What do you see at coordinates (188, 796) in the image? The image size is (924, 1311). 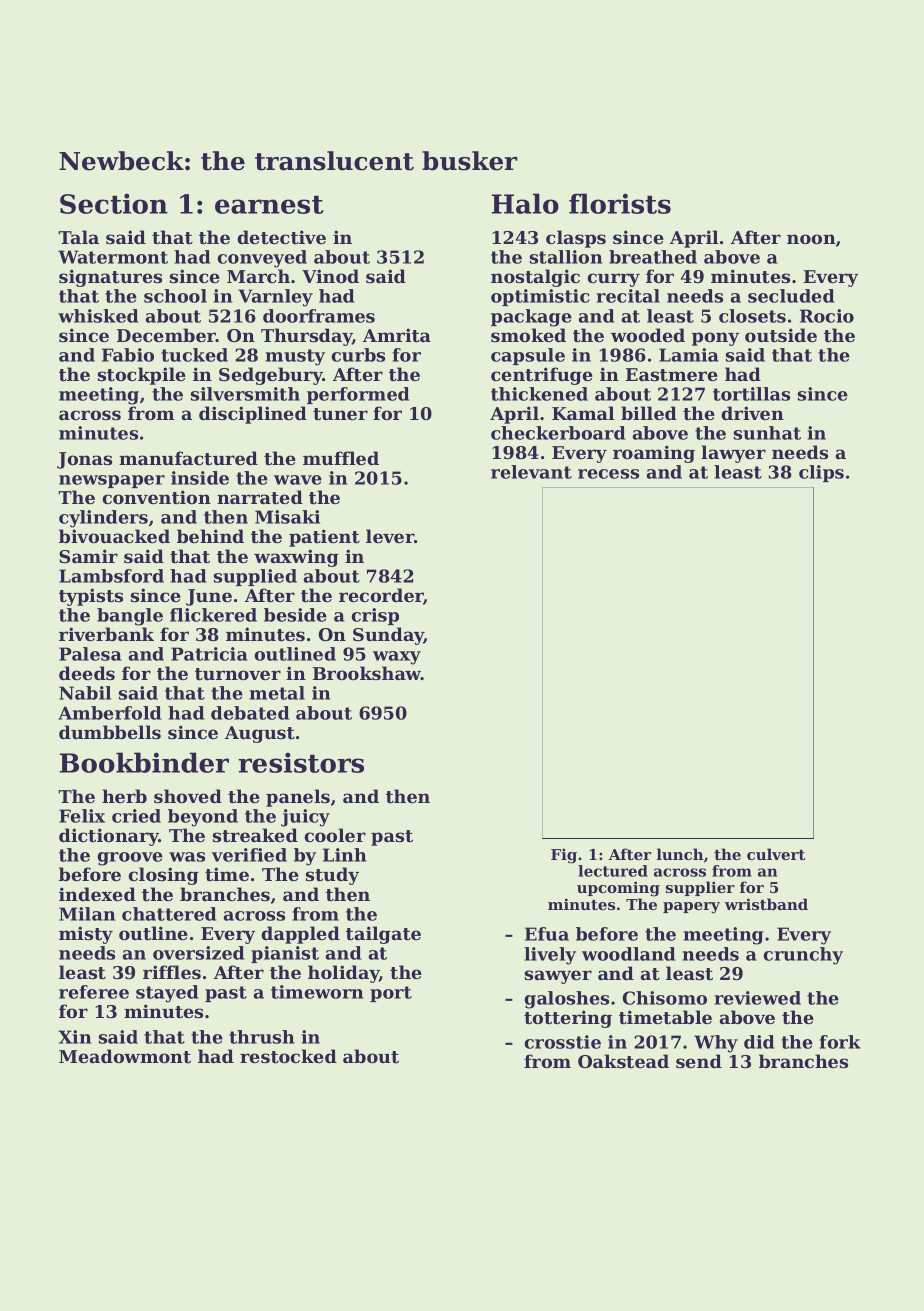 I see `shoved` at bounding box center [188, 796].
